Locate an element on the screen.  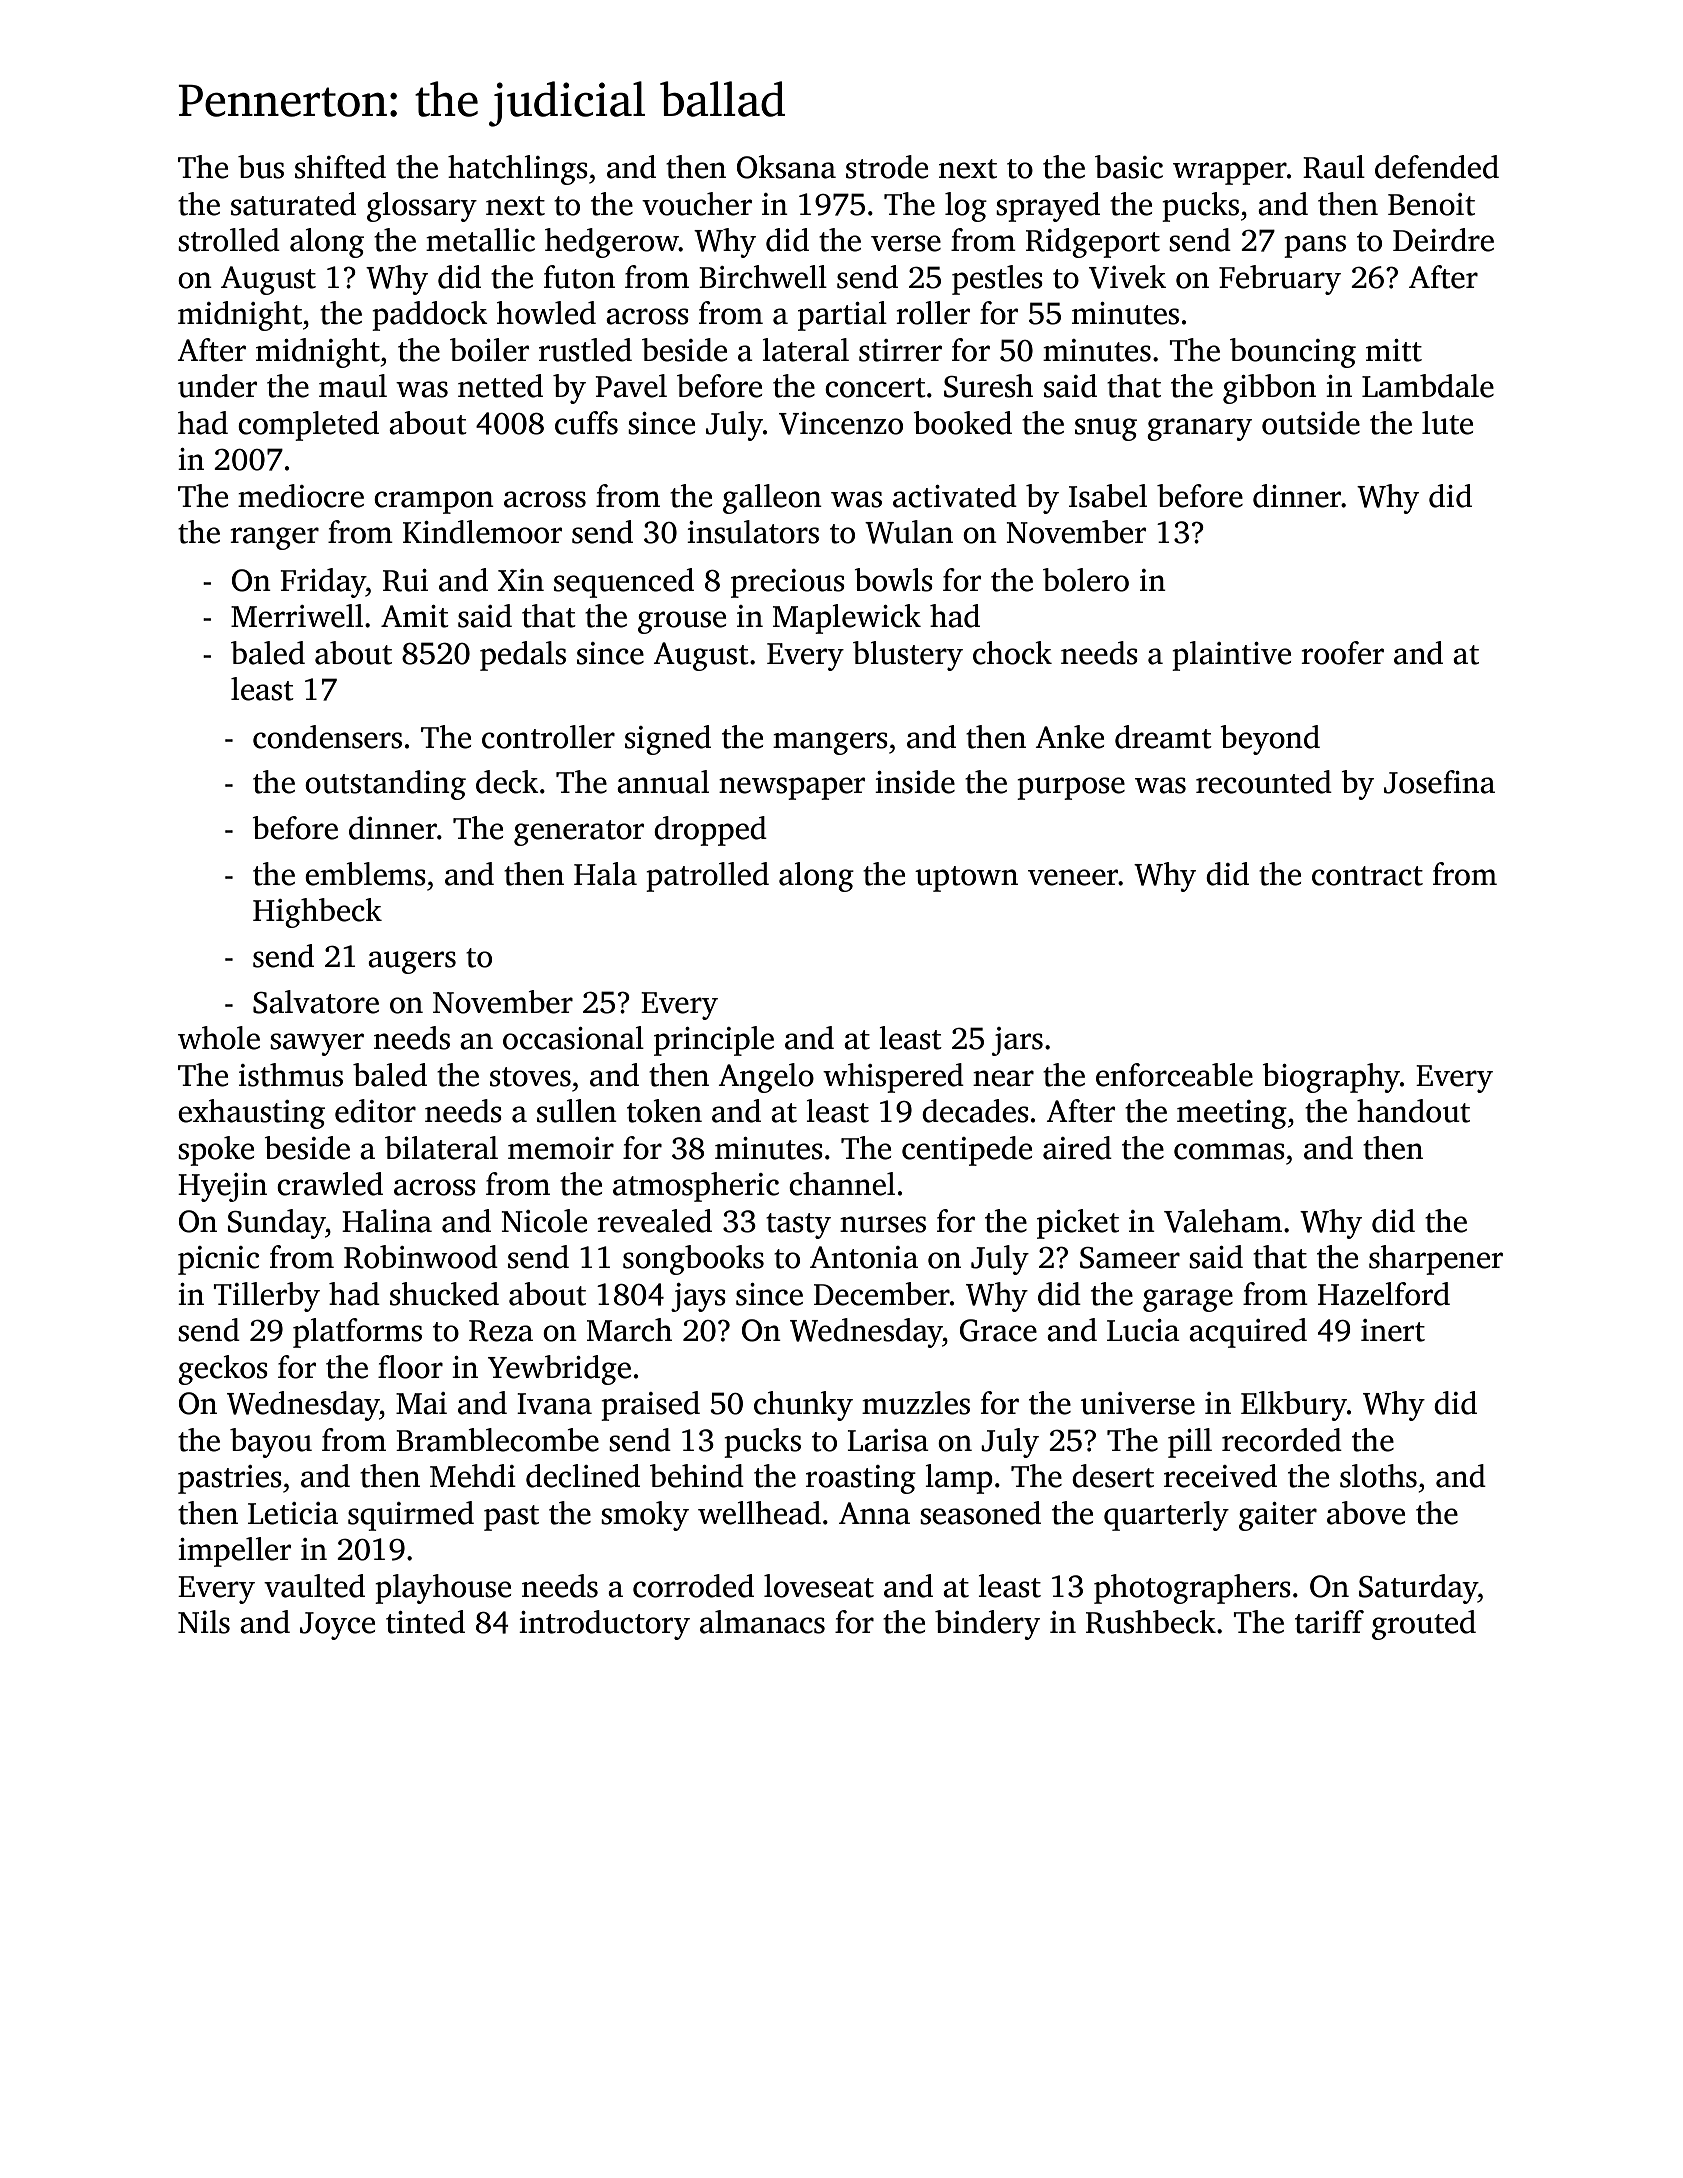
dropped is located at coordinates (710, 831).
